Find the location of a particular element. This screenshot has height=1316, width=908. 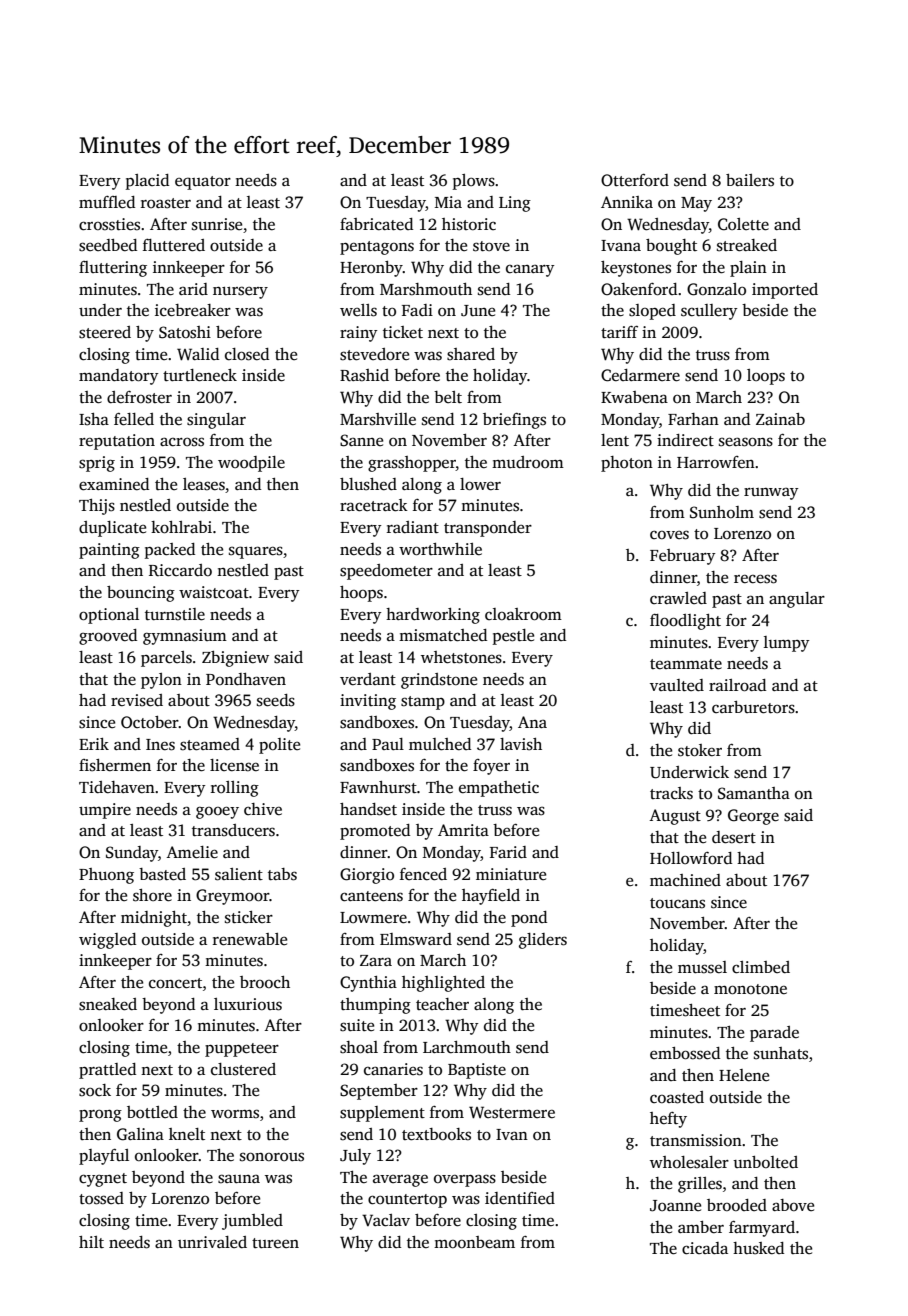

speedometer is located at coordinates (386, 572).
